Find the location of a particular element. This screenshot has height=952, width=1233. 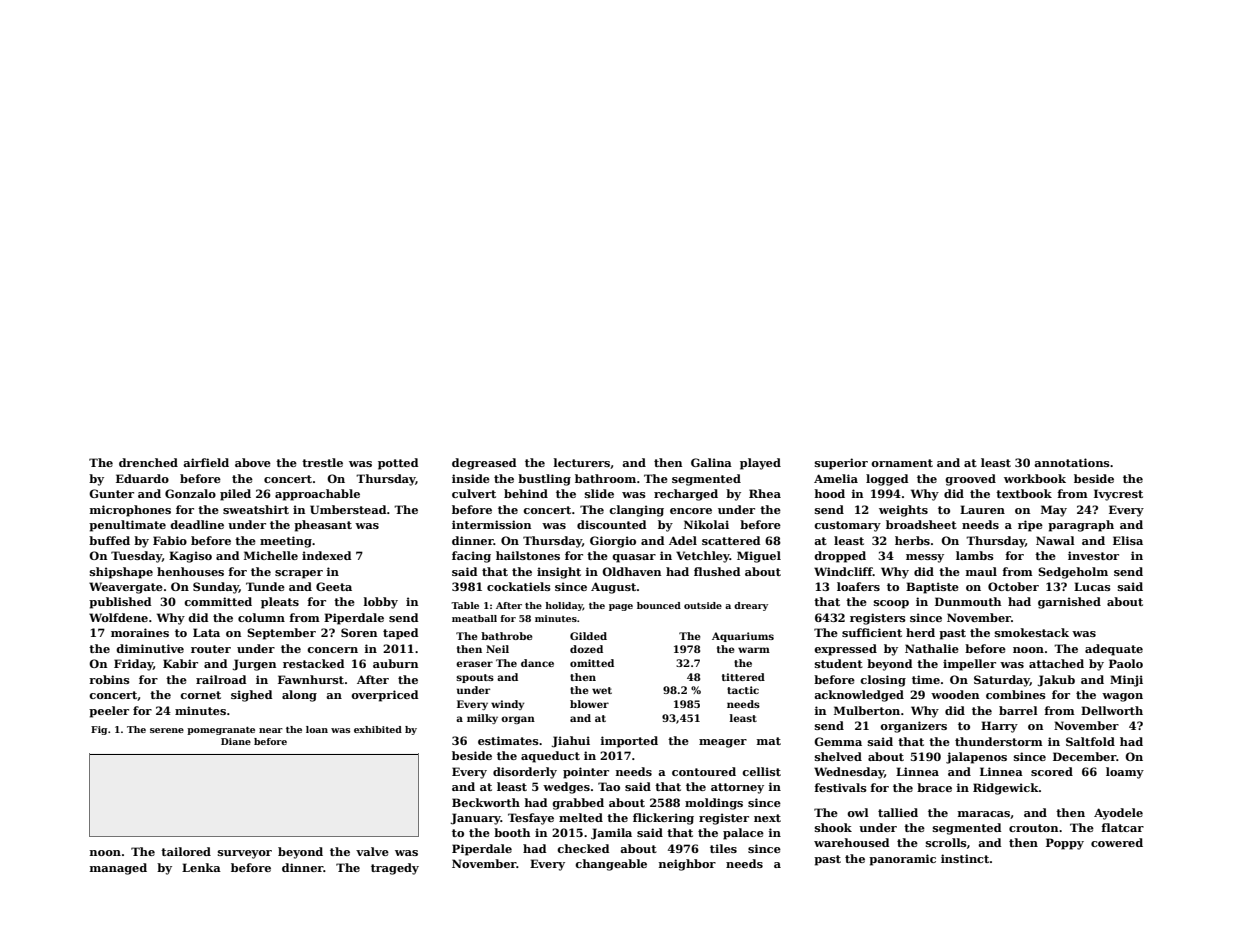

wagon is located at coordinates (1122, 697).
